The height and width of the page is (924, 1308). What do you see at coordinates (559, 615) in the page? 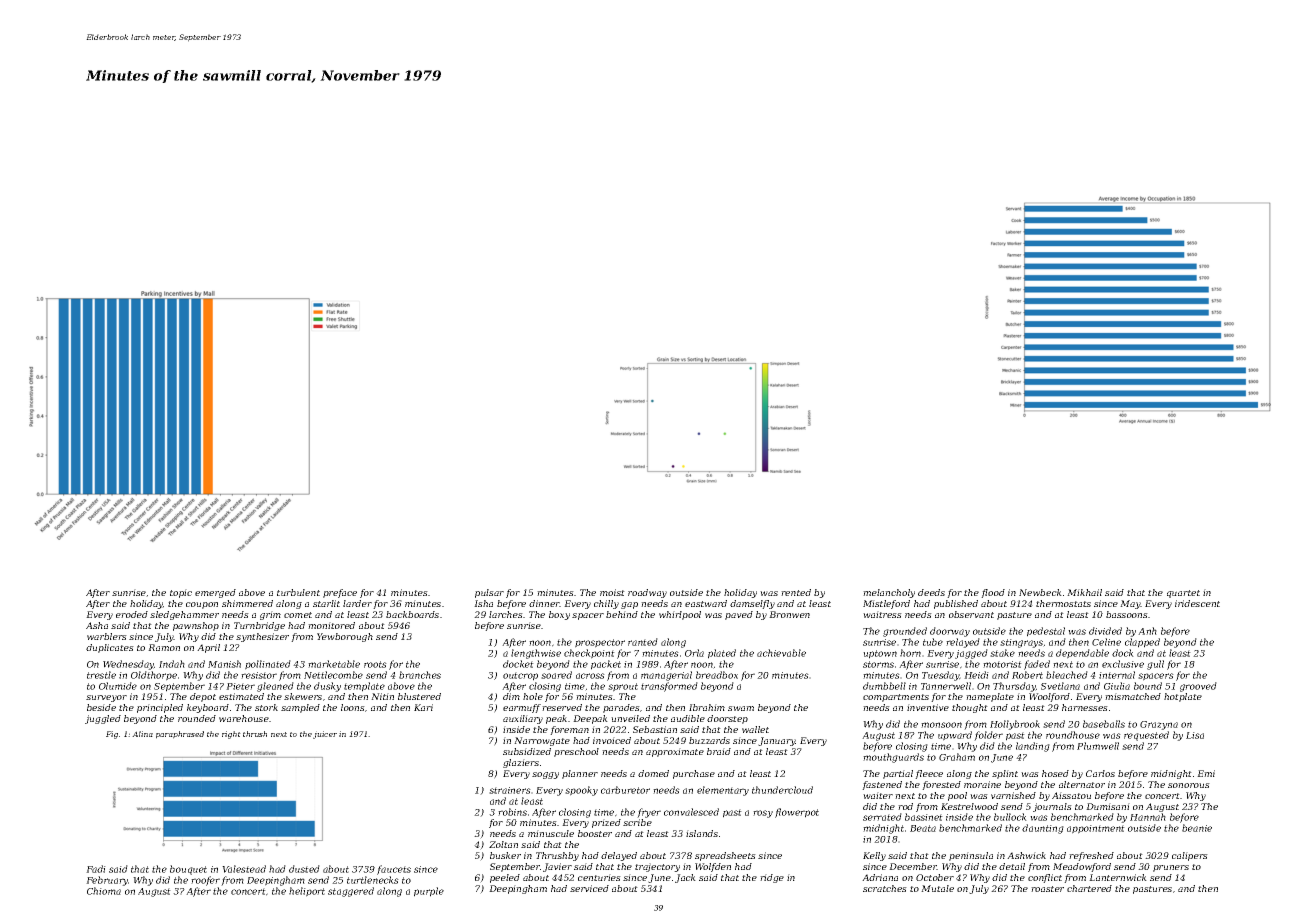
I see `boxy` at bounding box center [559, 615].
